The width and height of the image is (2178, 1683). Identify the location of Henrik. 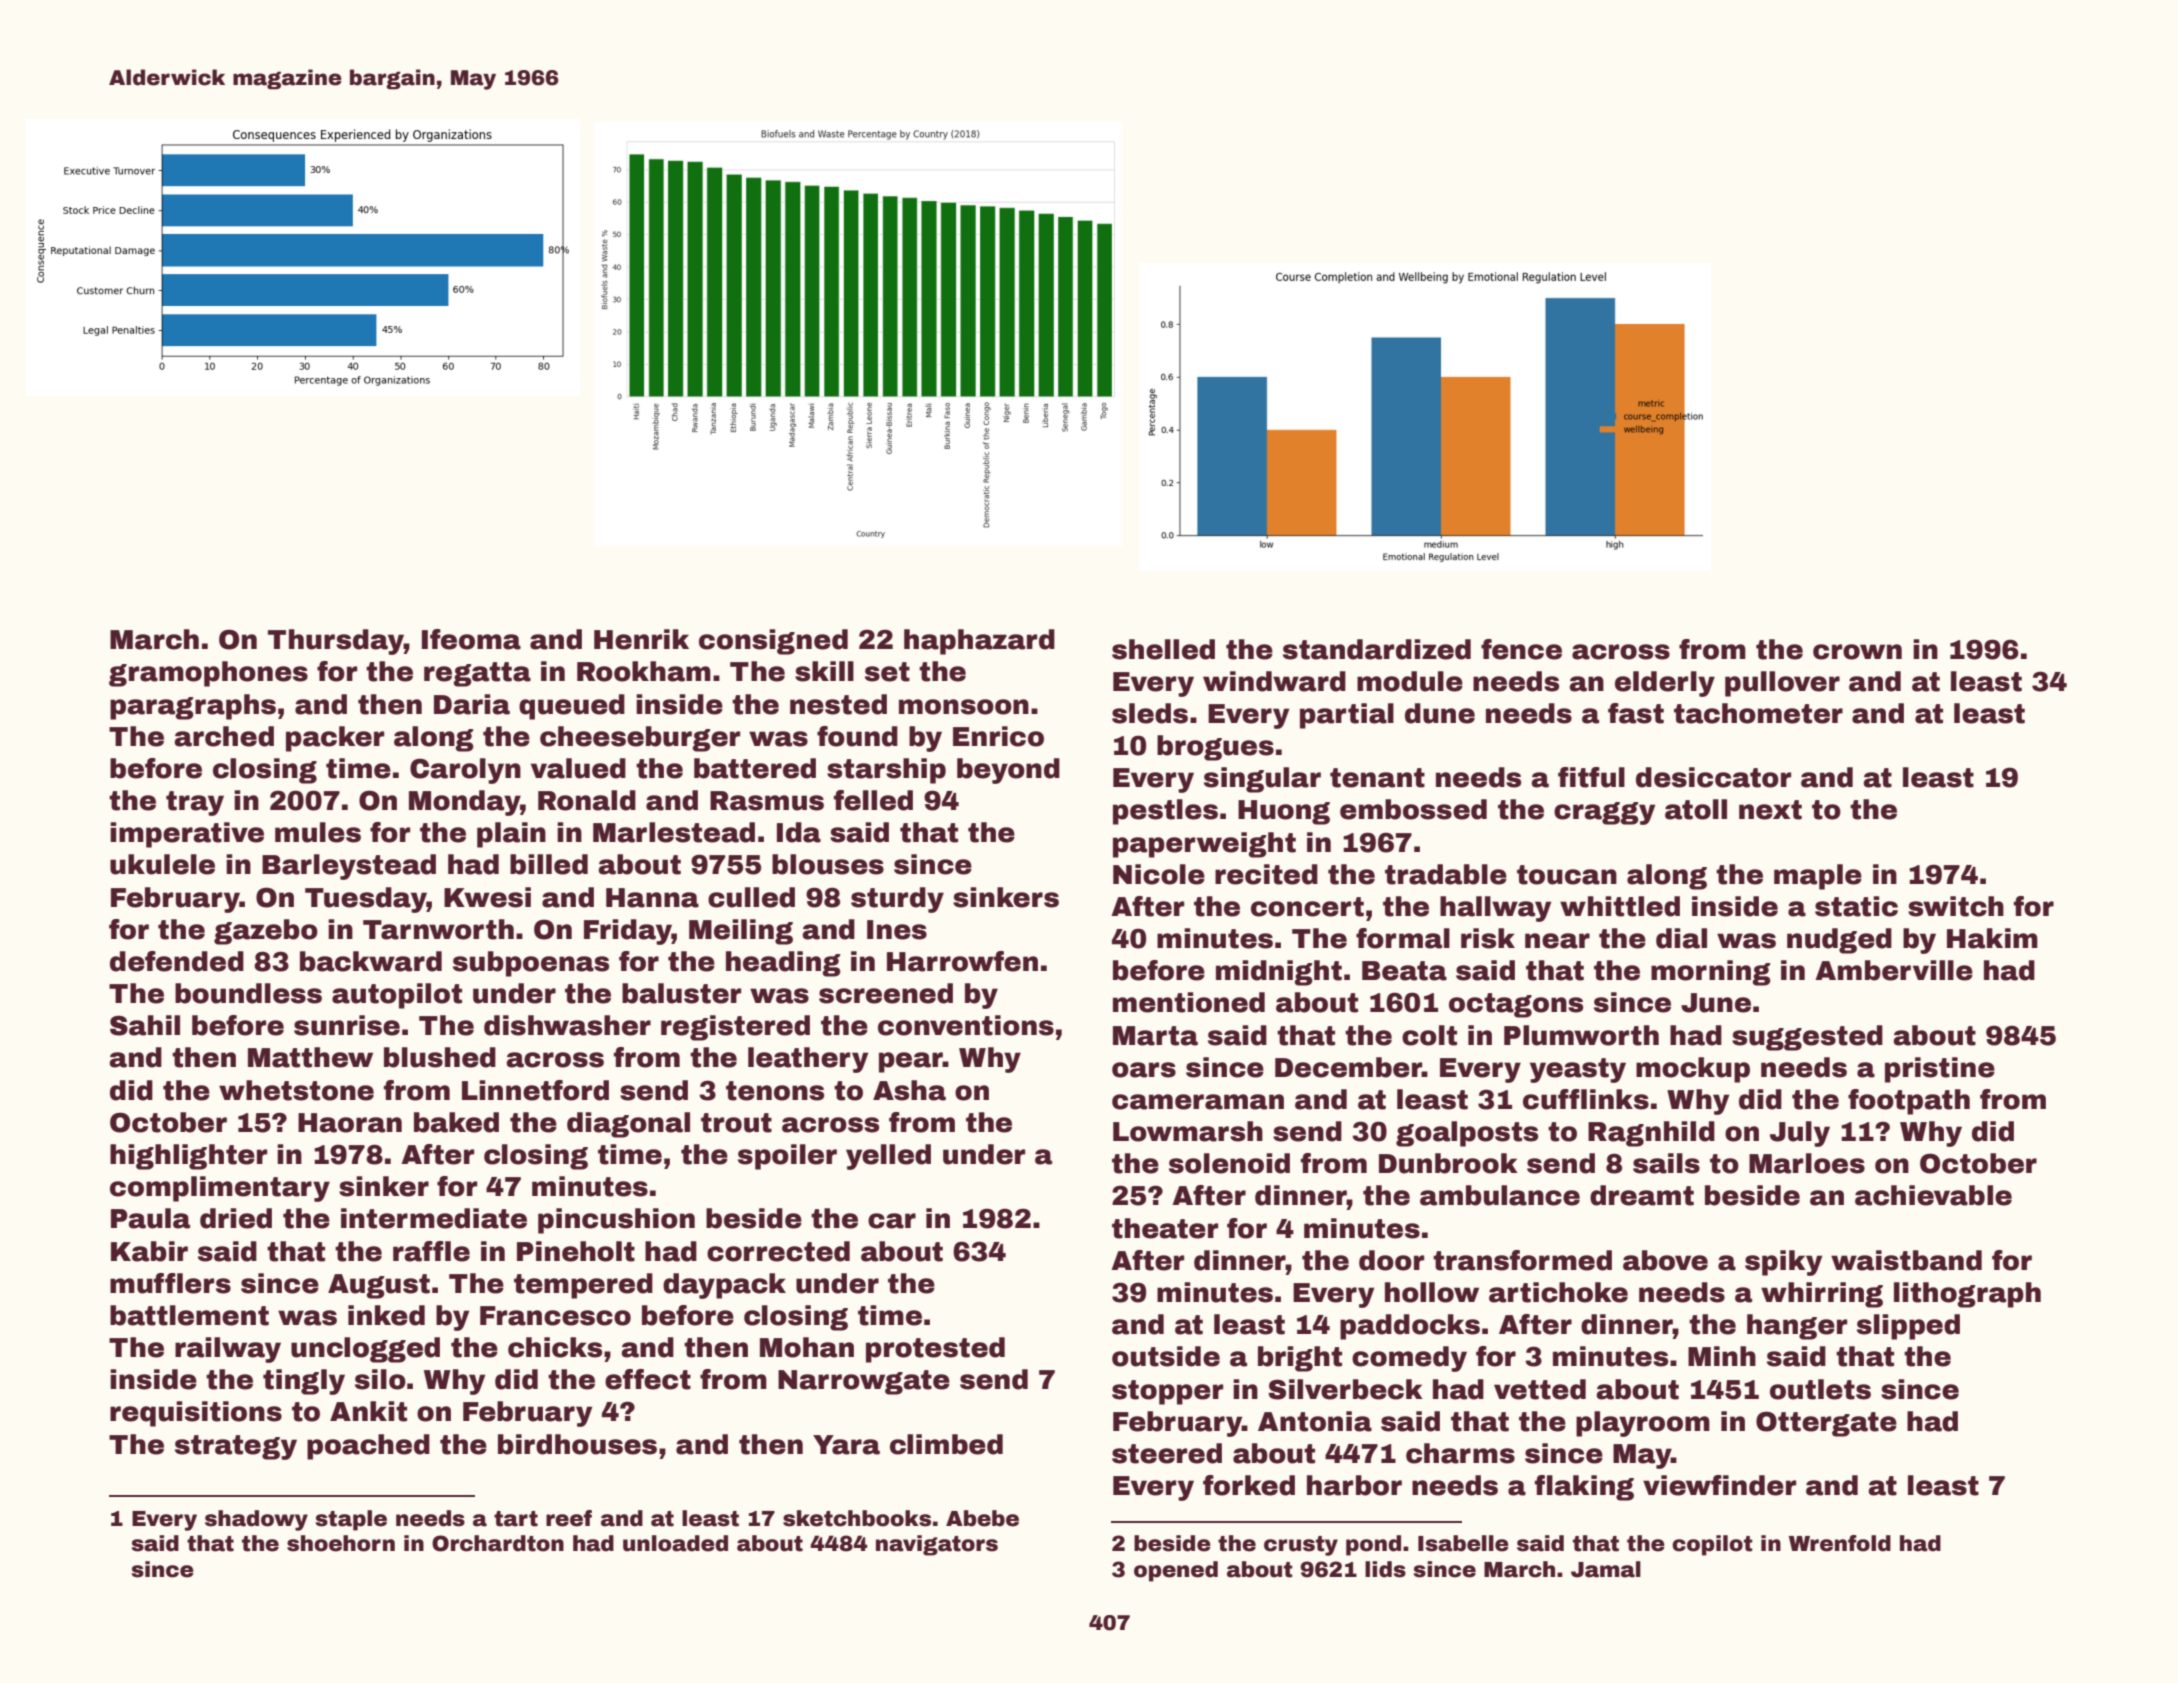
(641, 639).
